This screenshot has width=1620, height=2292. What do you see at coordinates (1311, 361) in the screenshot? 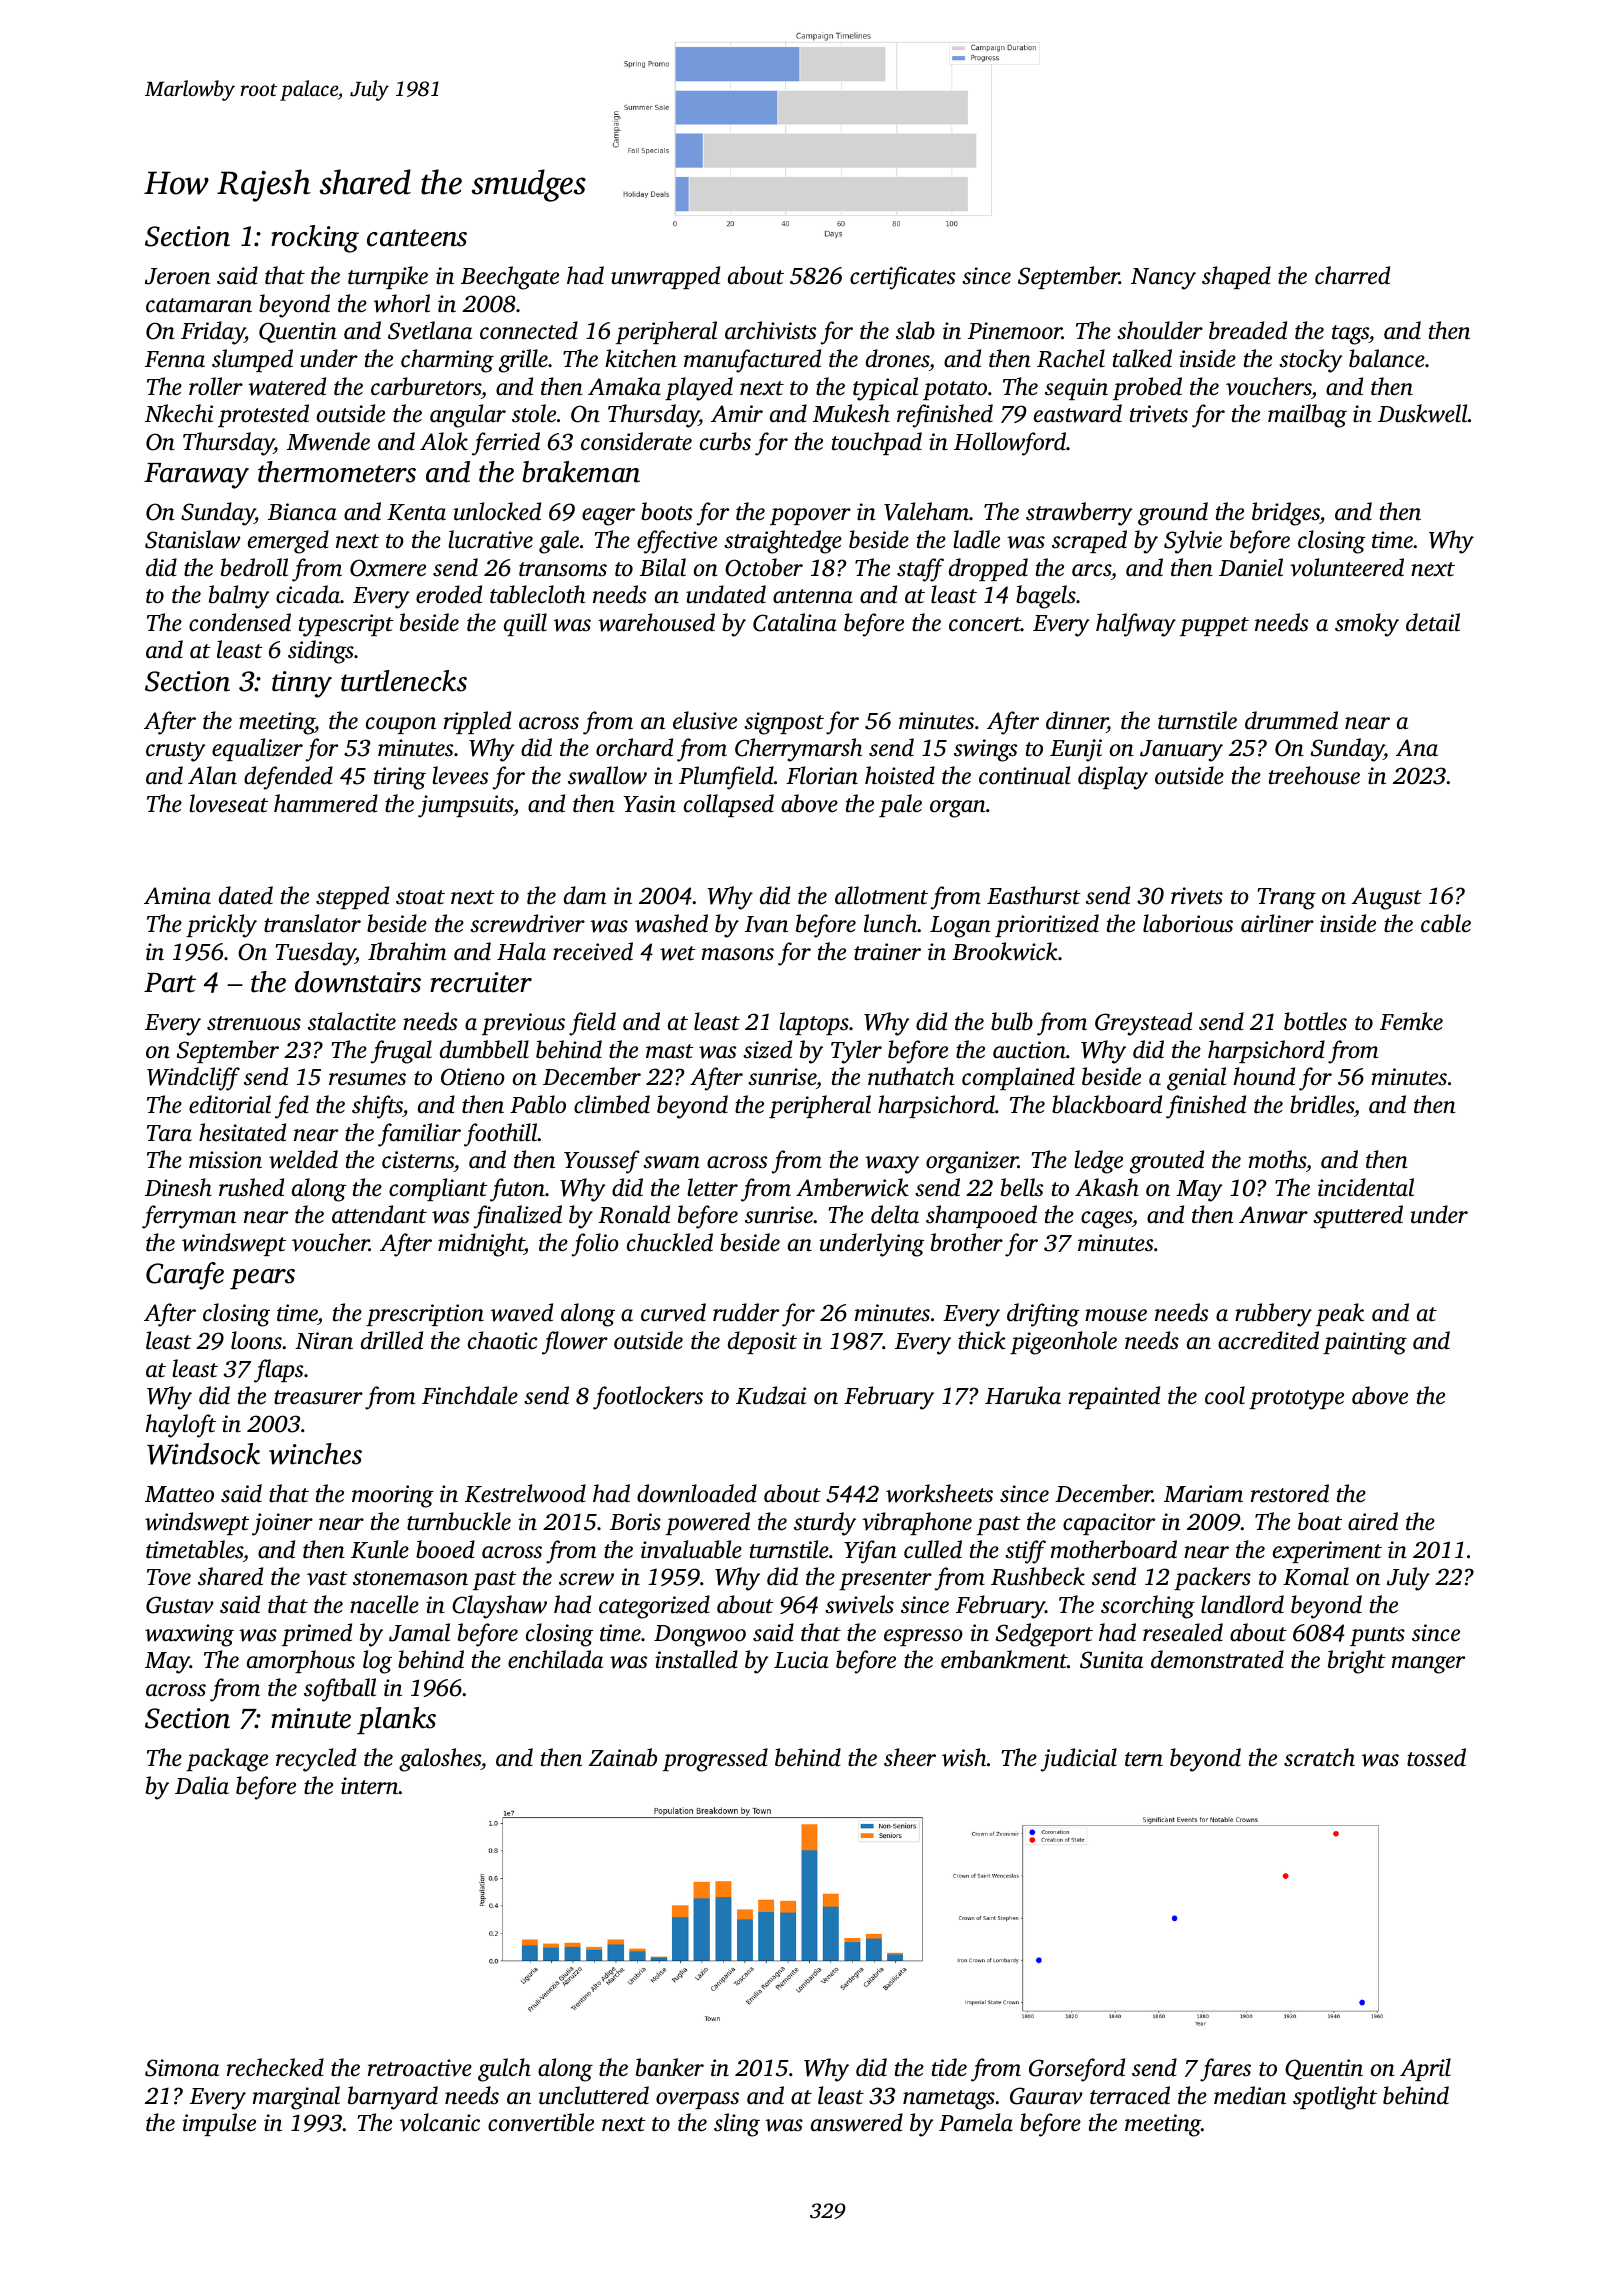
I see `stocky` at bounding box center [1311, 361].
